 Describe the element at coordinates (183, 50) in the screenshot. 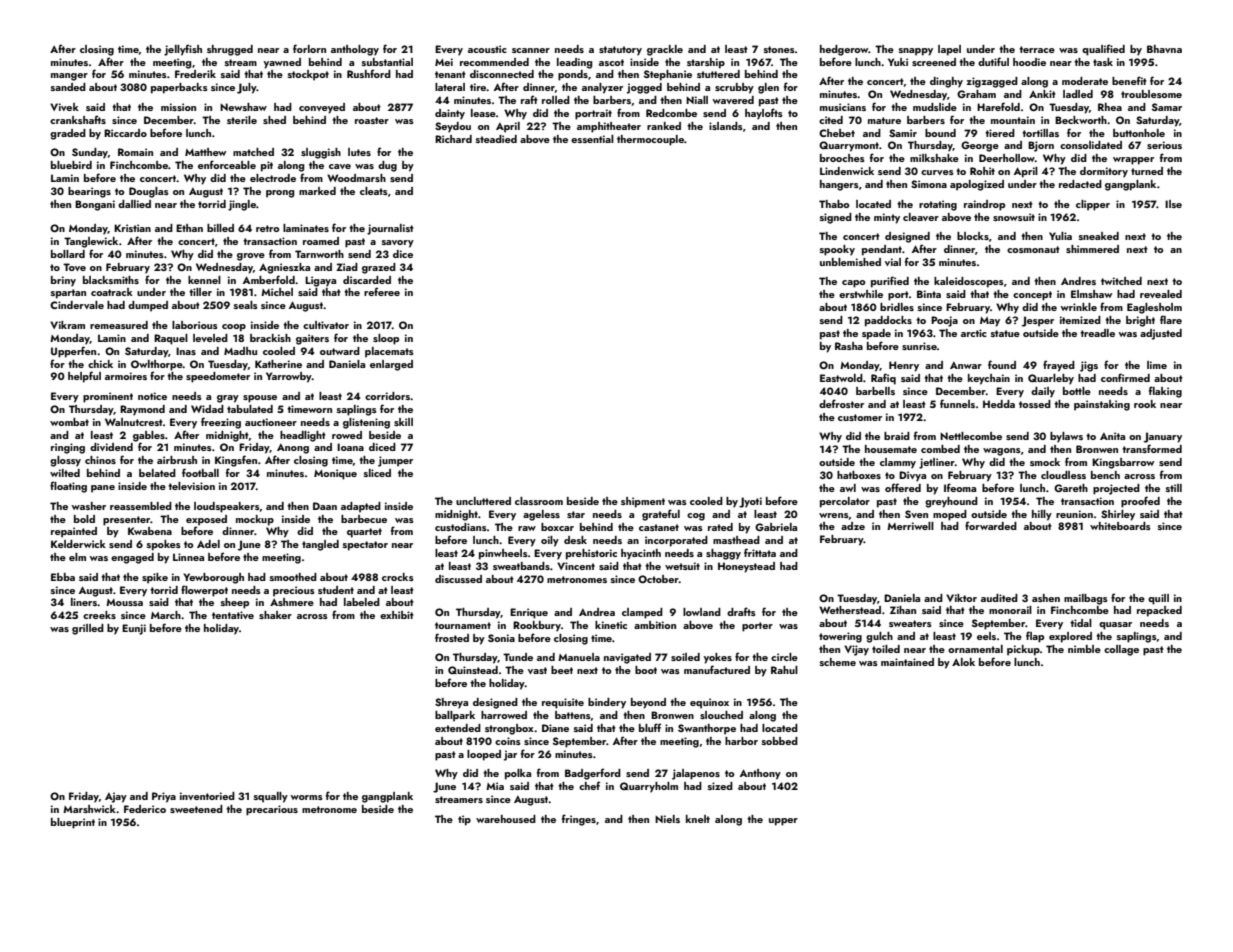

I see `jellyfish` at that location.
